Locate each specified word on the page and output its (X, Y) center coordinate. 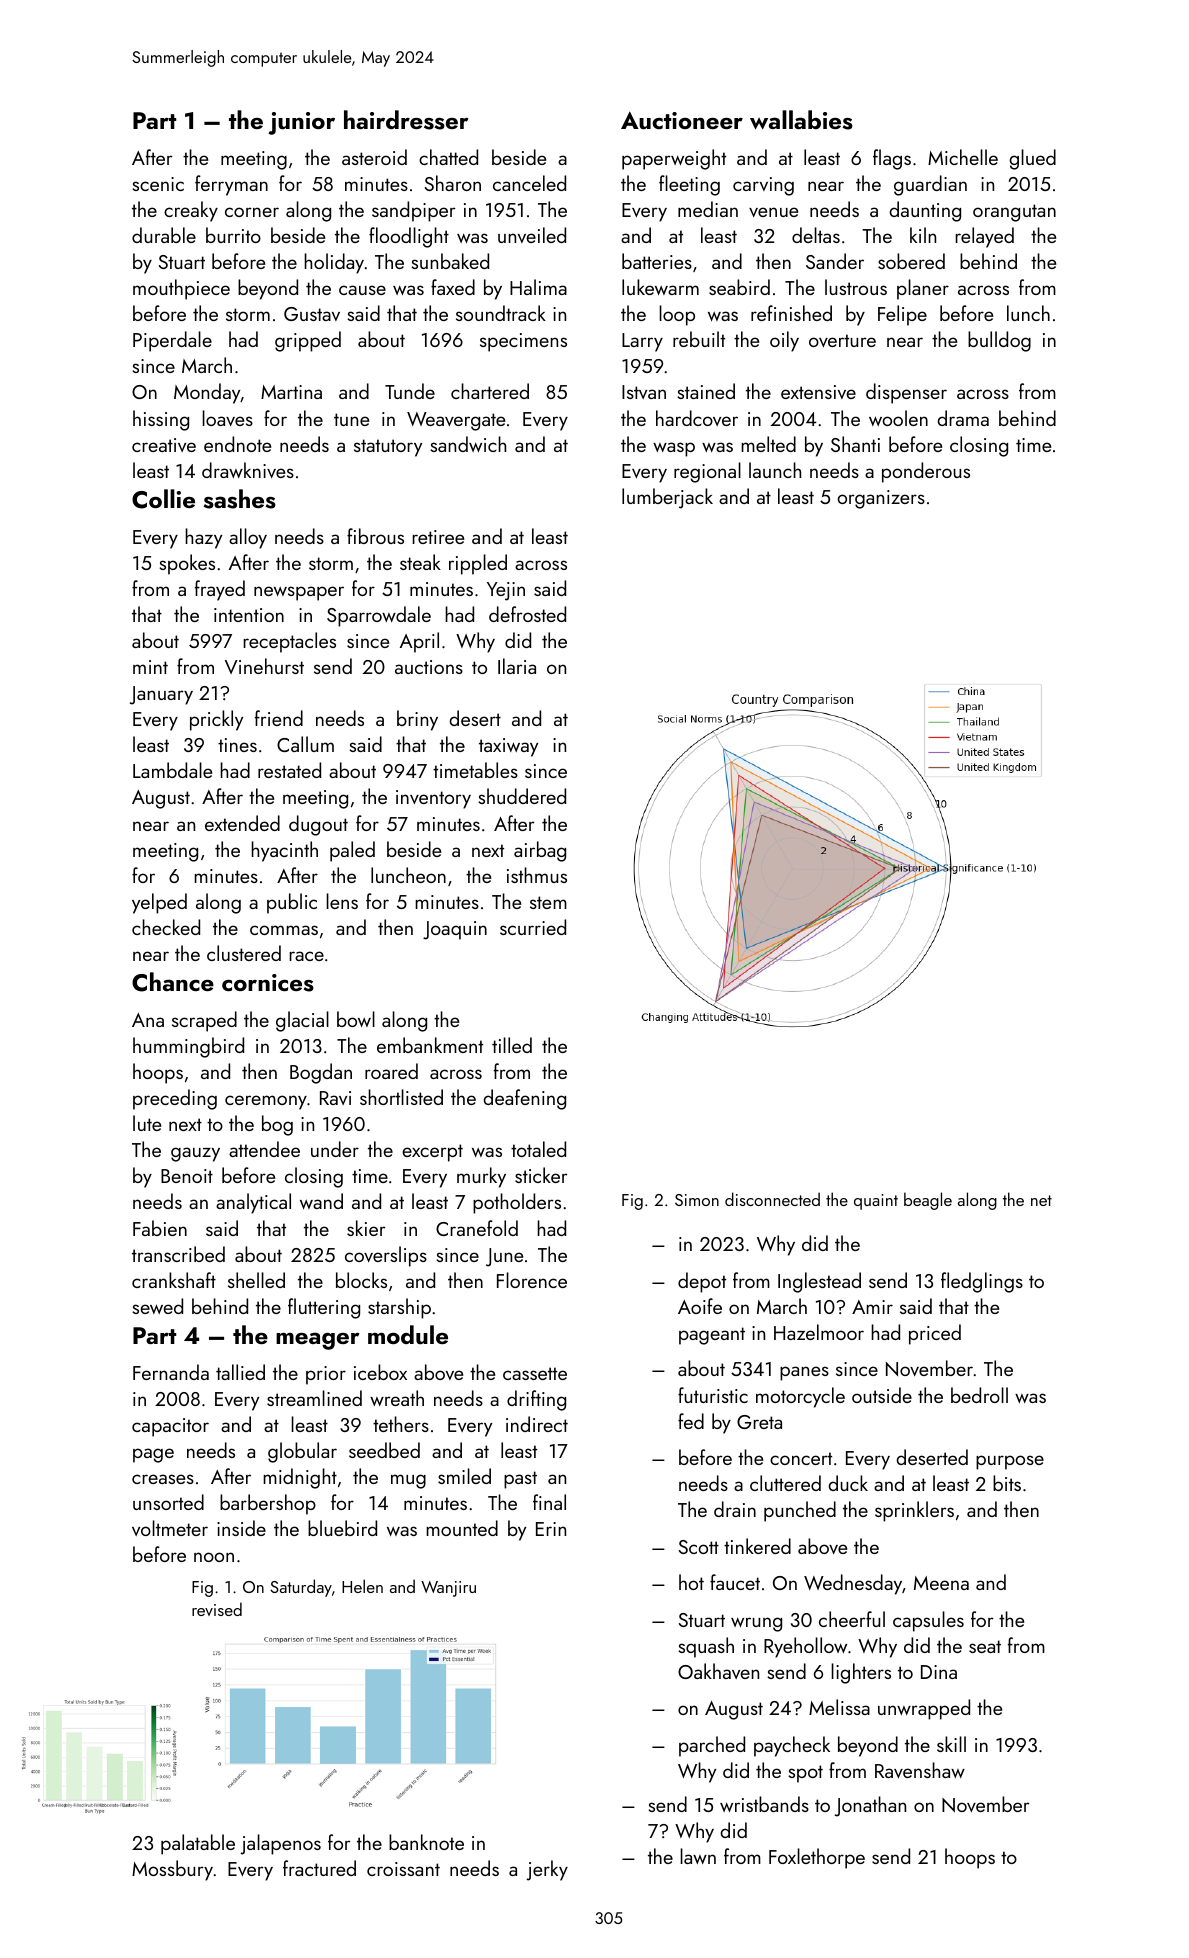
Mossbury (172, 1870)
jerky (547, 1870)
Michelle (963, 157)
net (1041, 1200)
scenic (158, 184)
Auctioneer (682, 120)
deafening (524, 1099)
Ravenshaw (920, 1770)
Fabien (160, 1228)
